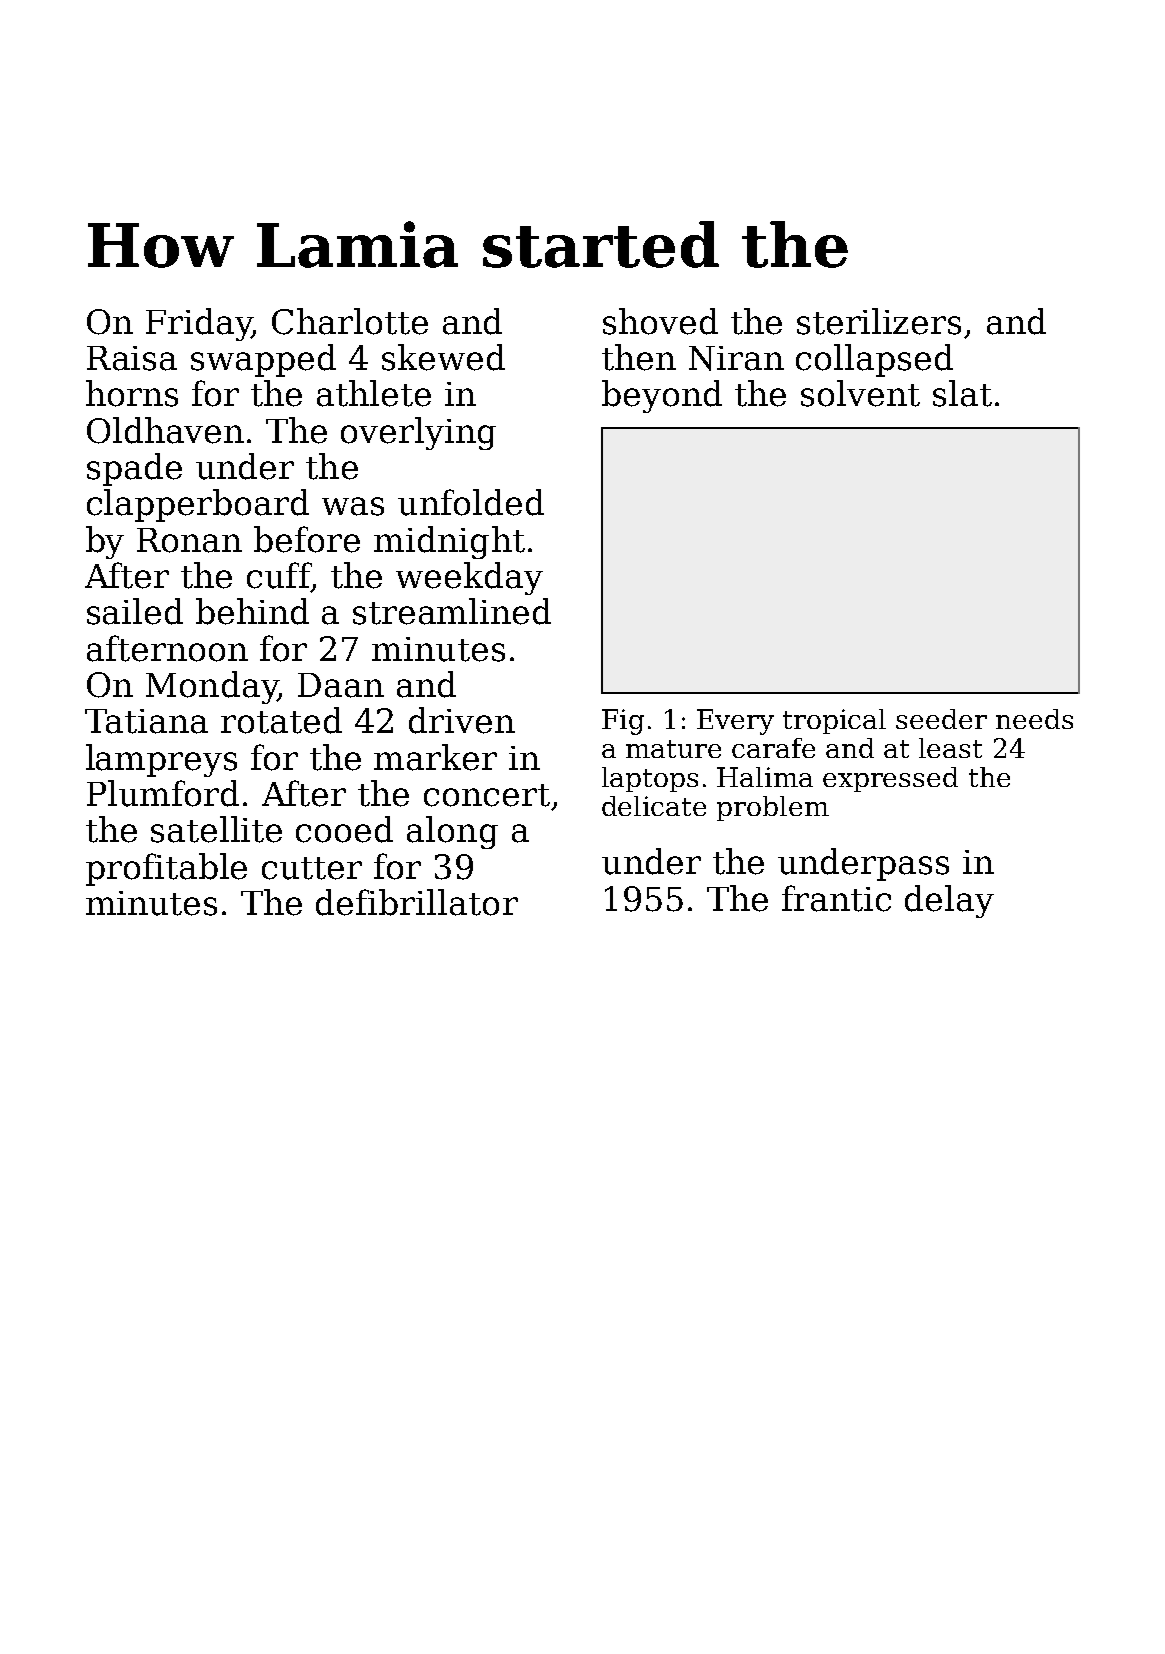 This screenshot has height=1654, width=1165. I want to click on satellite, so click(216, 829).
